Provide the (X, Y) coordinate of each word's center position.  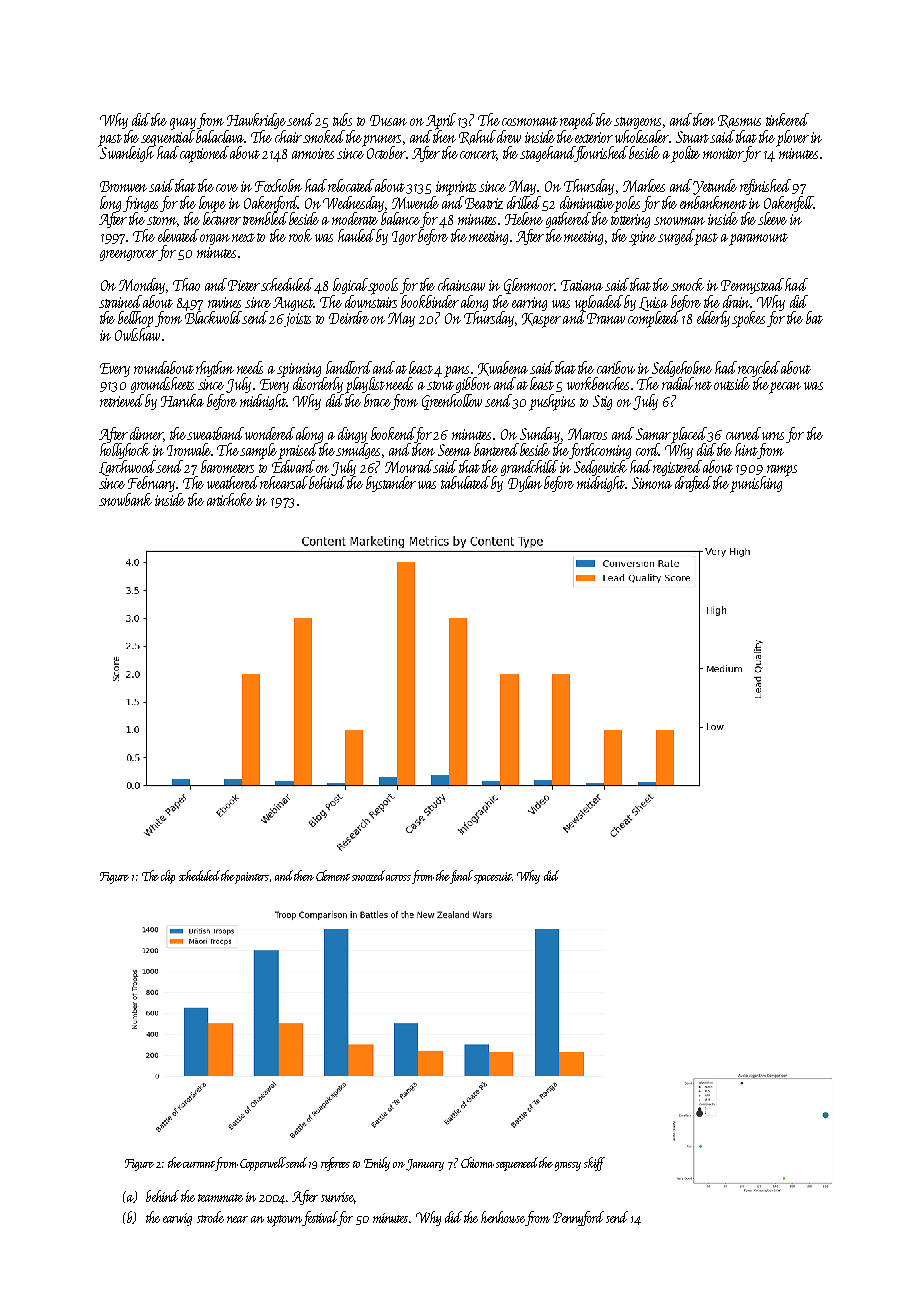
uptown (284, 1221)
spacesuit (493, 878)
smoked (324, 136)
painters (252, 877)
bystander (391, 484)
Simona (652, 483)
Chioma (477, 1162)
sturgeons (637, 123)
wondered (270, 433)
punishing (756, 484)
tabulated (465, 482)
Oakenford (271, 204)
